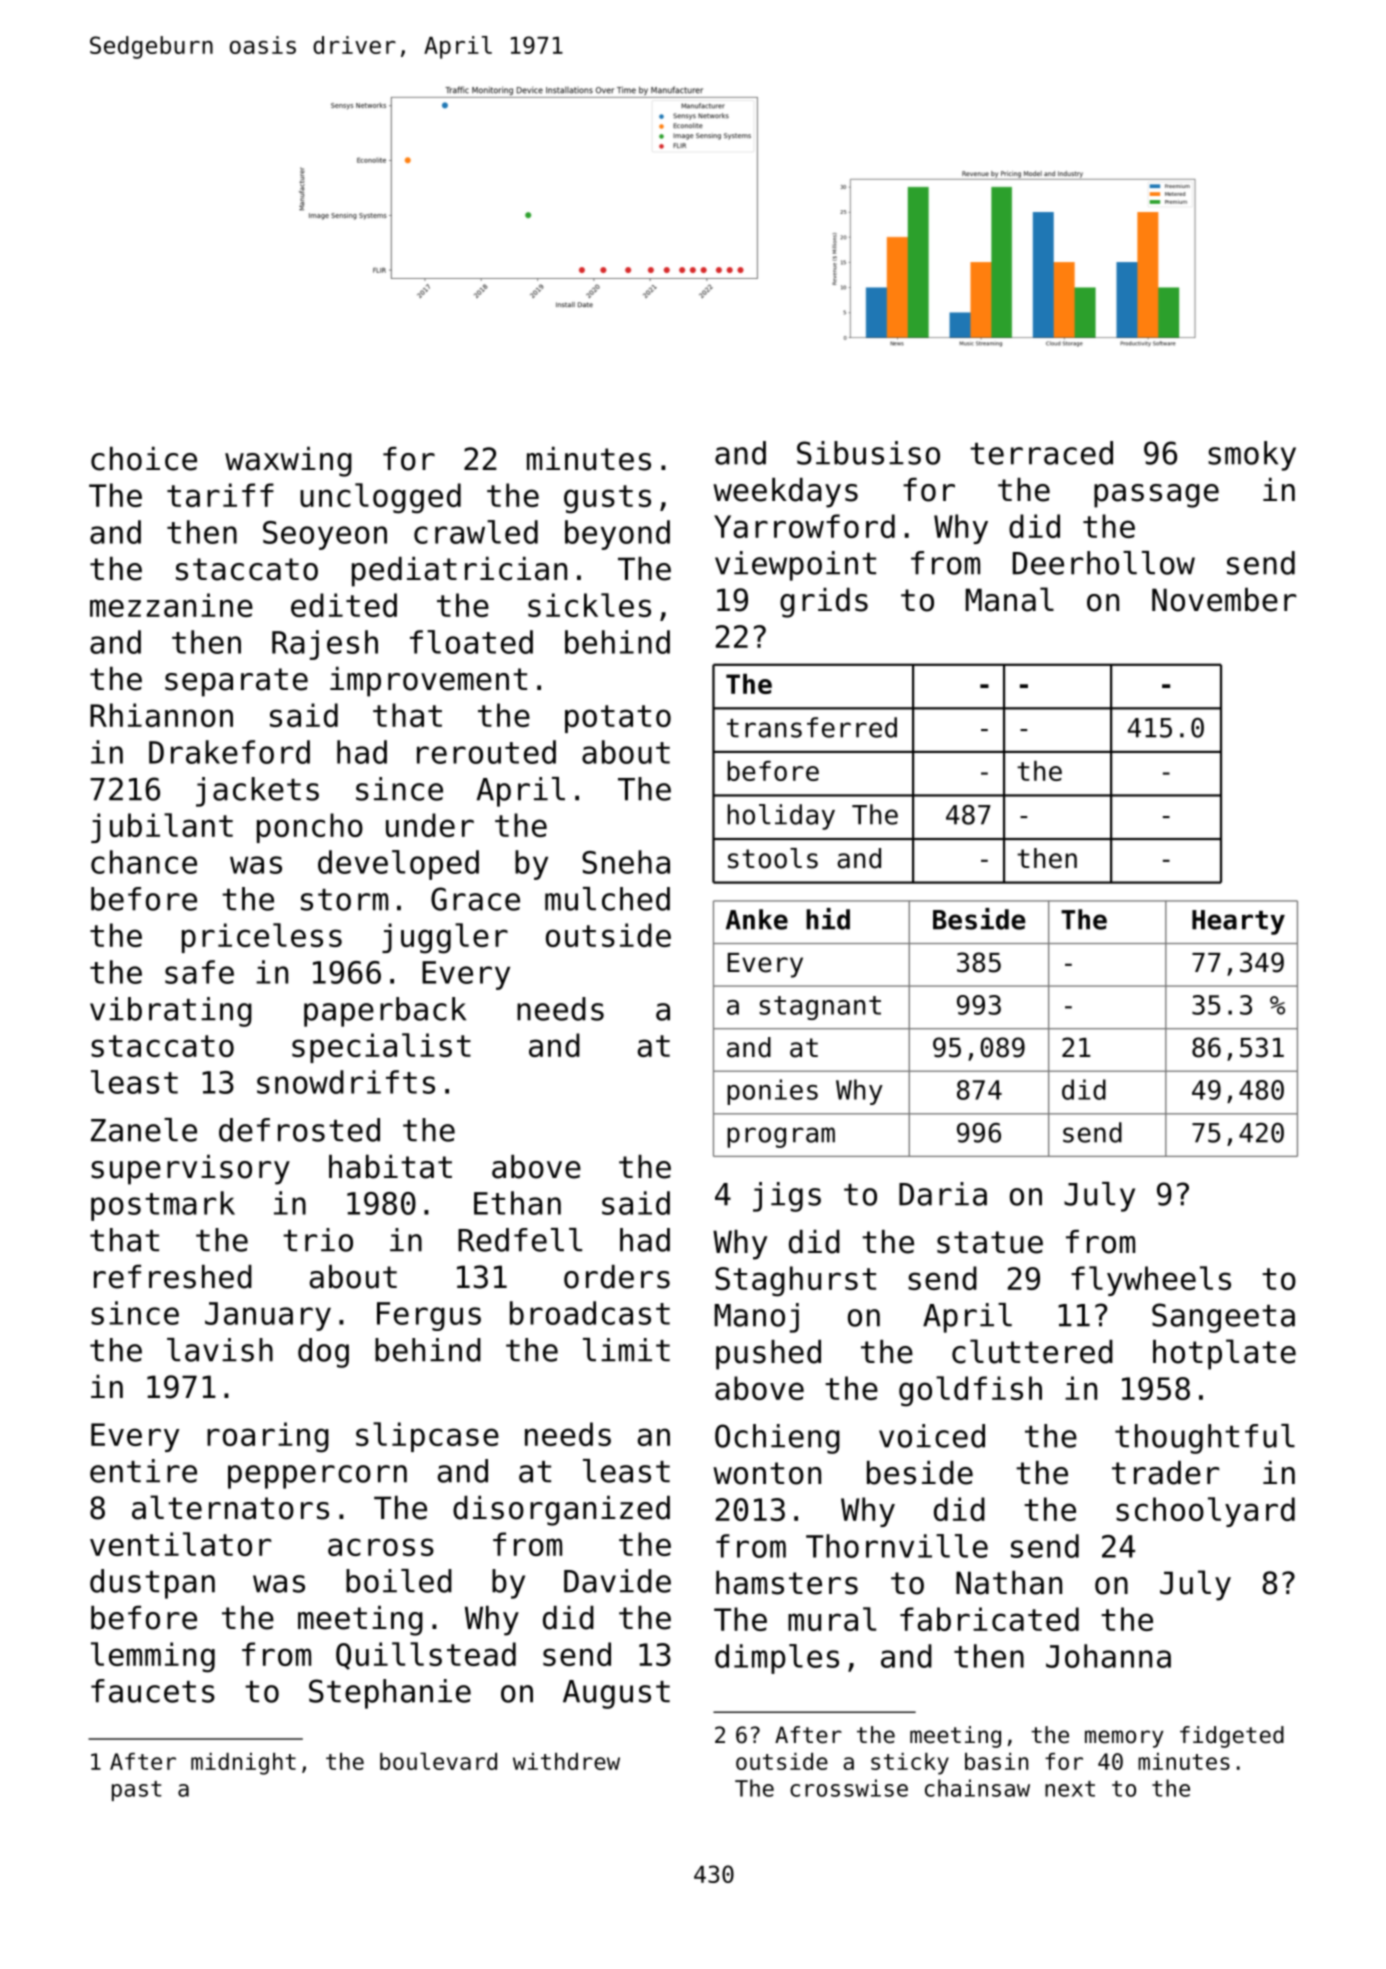  What do you see at coordinates (617, 1581) in the document?
I see `Davide` at bounding box center [617, 1581].
